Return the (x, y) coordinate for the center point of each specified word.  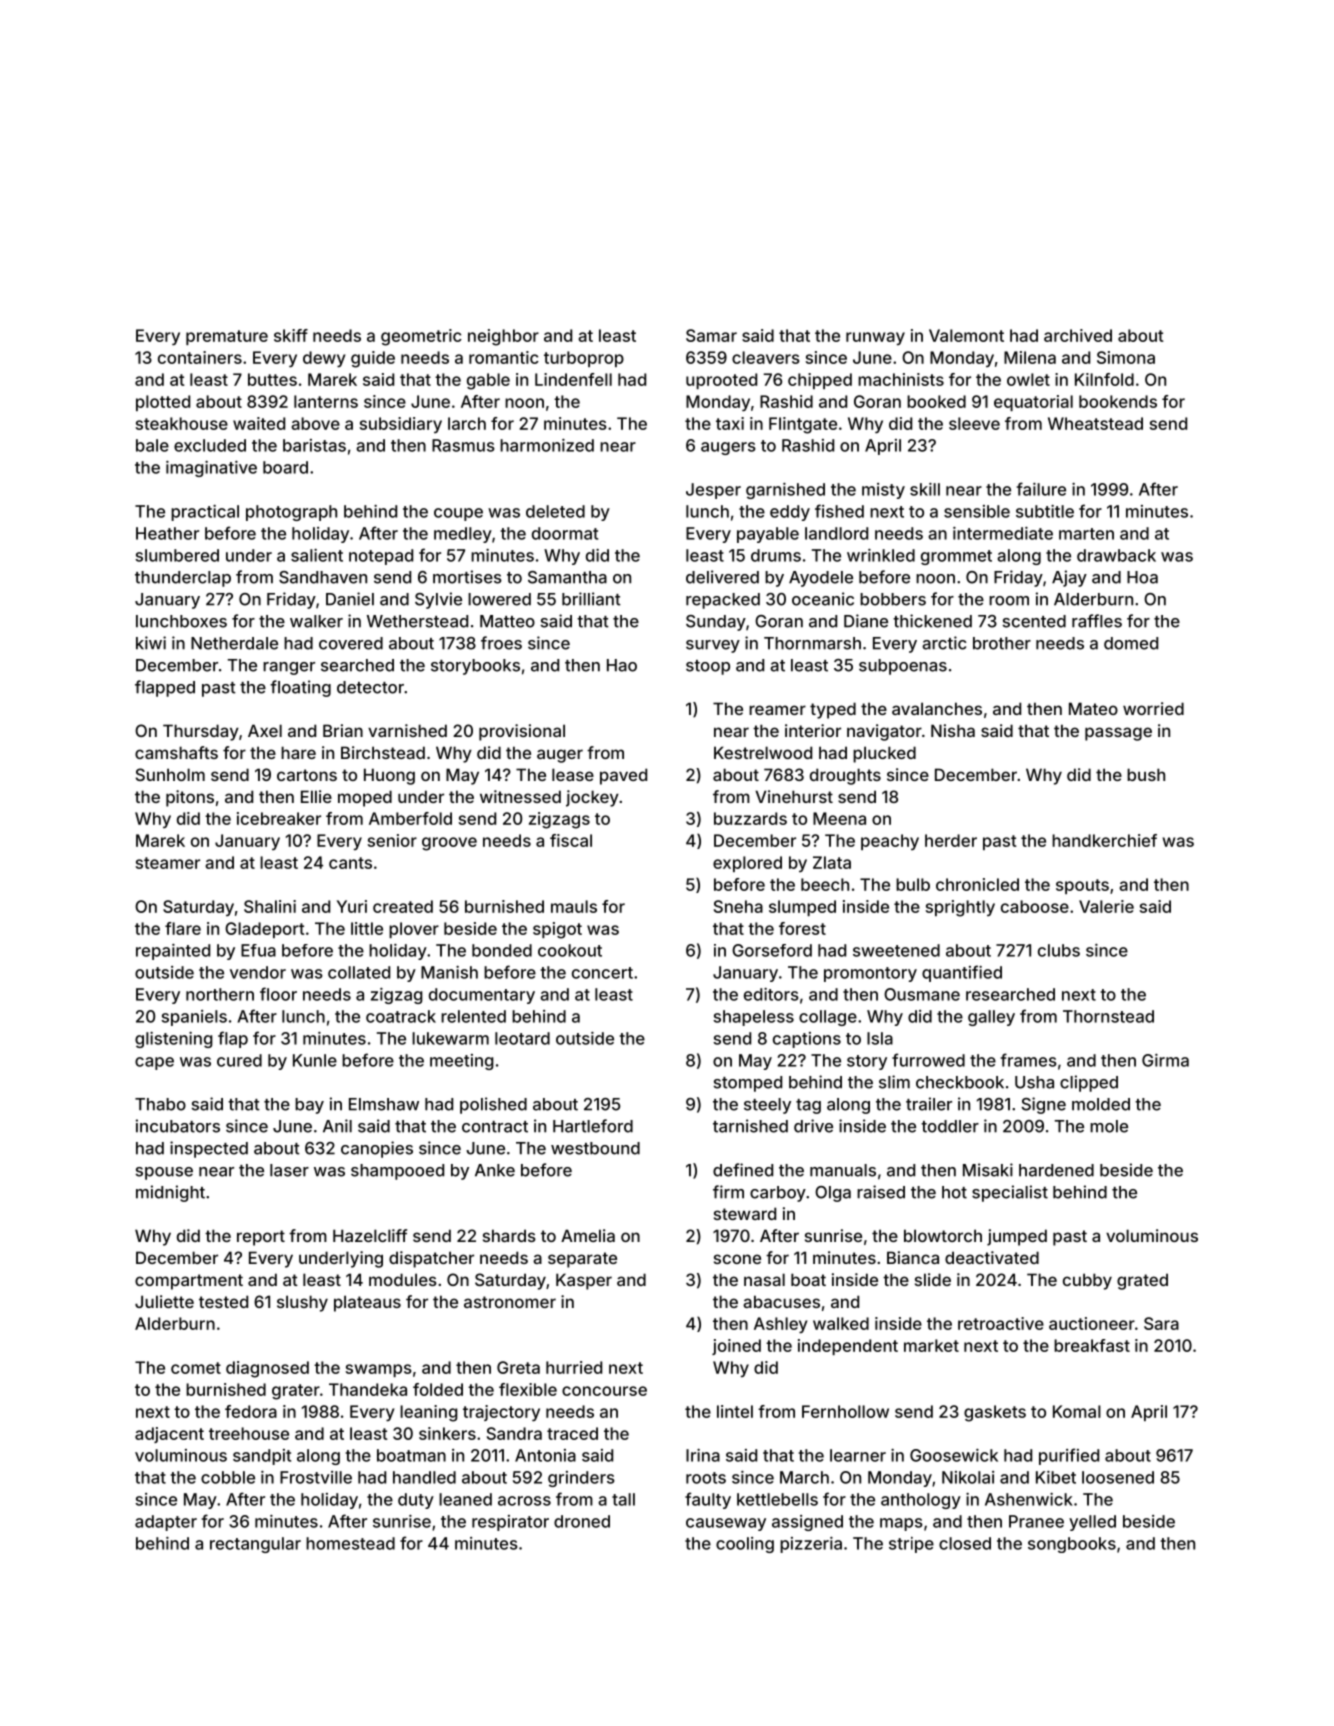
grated (1142, 1281)
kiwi (151, 643)
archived (1078, 335)
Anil (337, 1126)
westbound (595, 1148)
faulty (708, 1500)
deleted (555, 511)
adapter (166, 1523)
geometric (421, 337)
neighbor (503, 337)
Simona (1126, 357)
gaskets (995, 1413)
